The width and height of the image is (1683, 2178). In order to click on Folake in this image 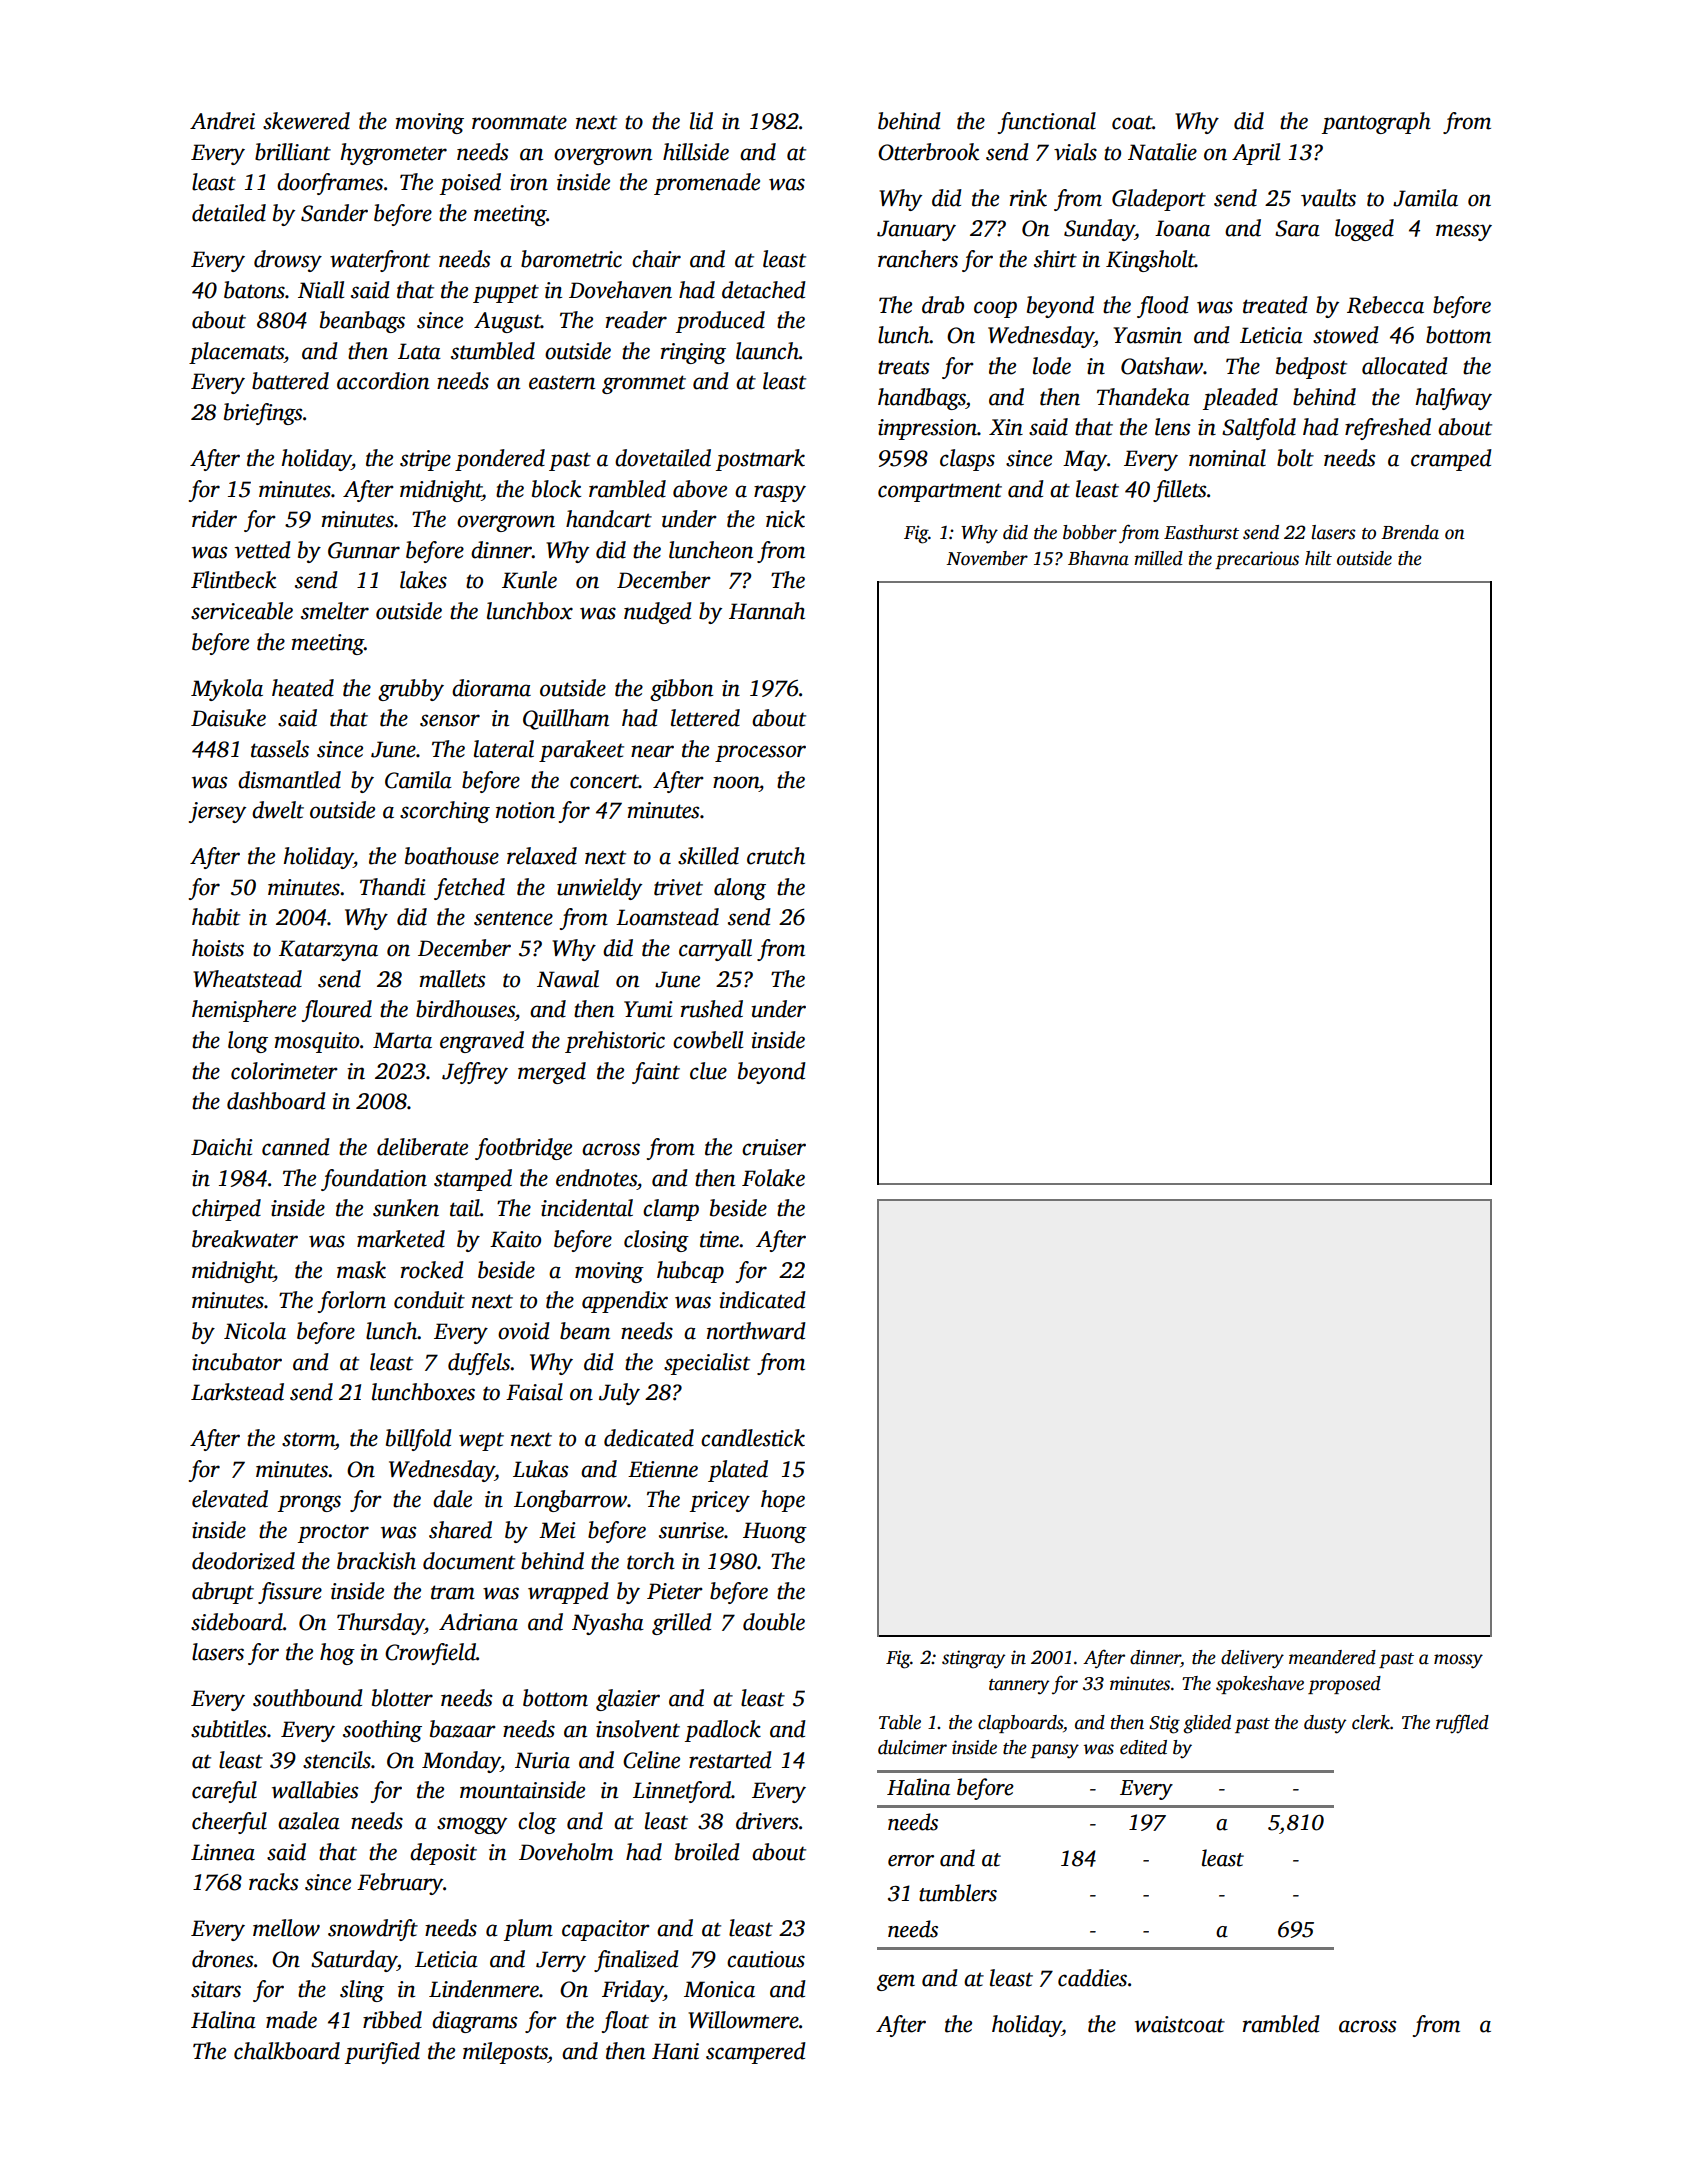, I will do `click(773, 1178)`.
